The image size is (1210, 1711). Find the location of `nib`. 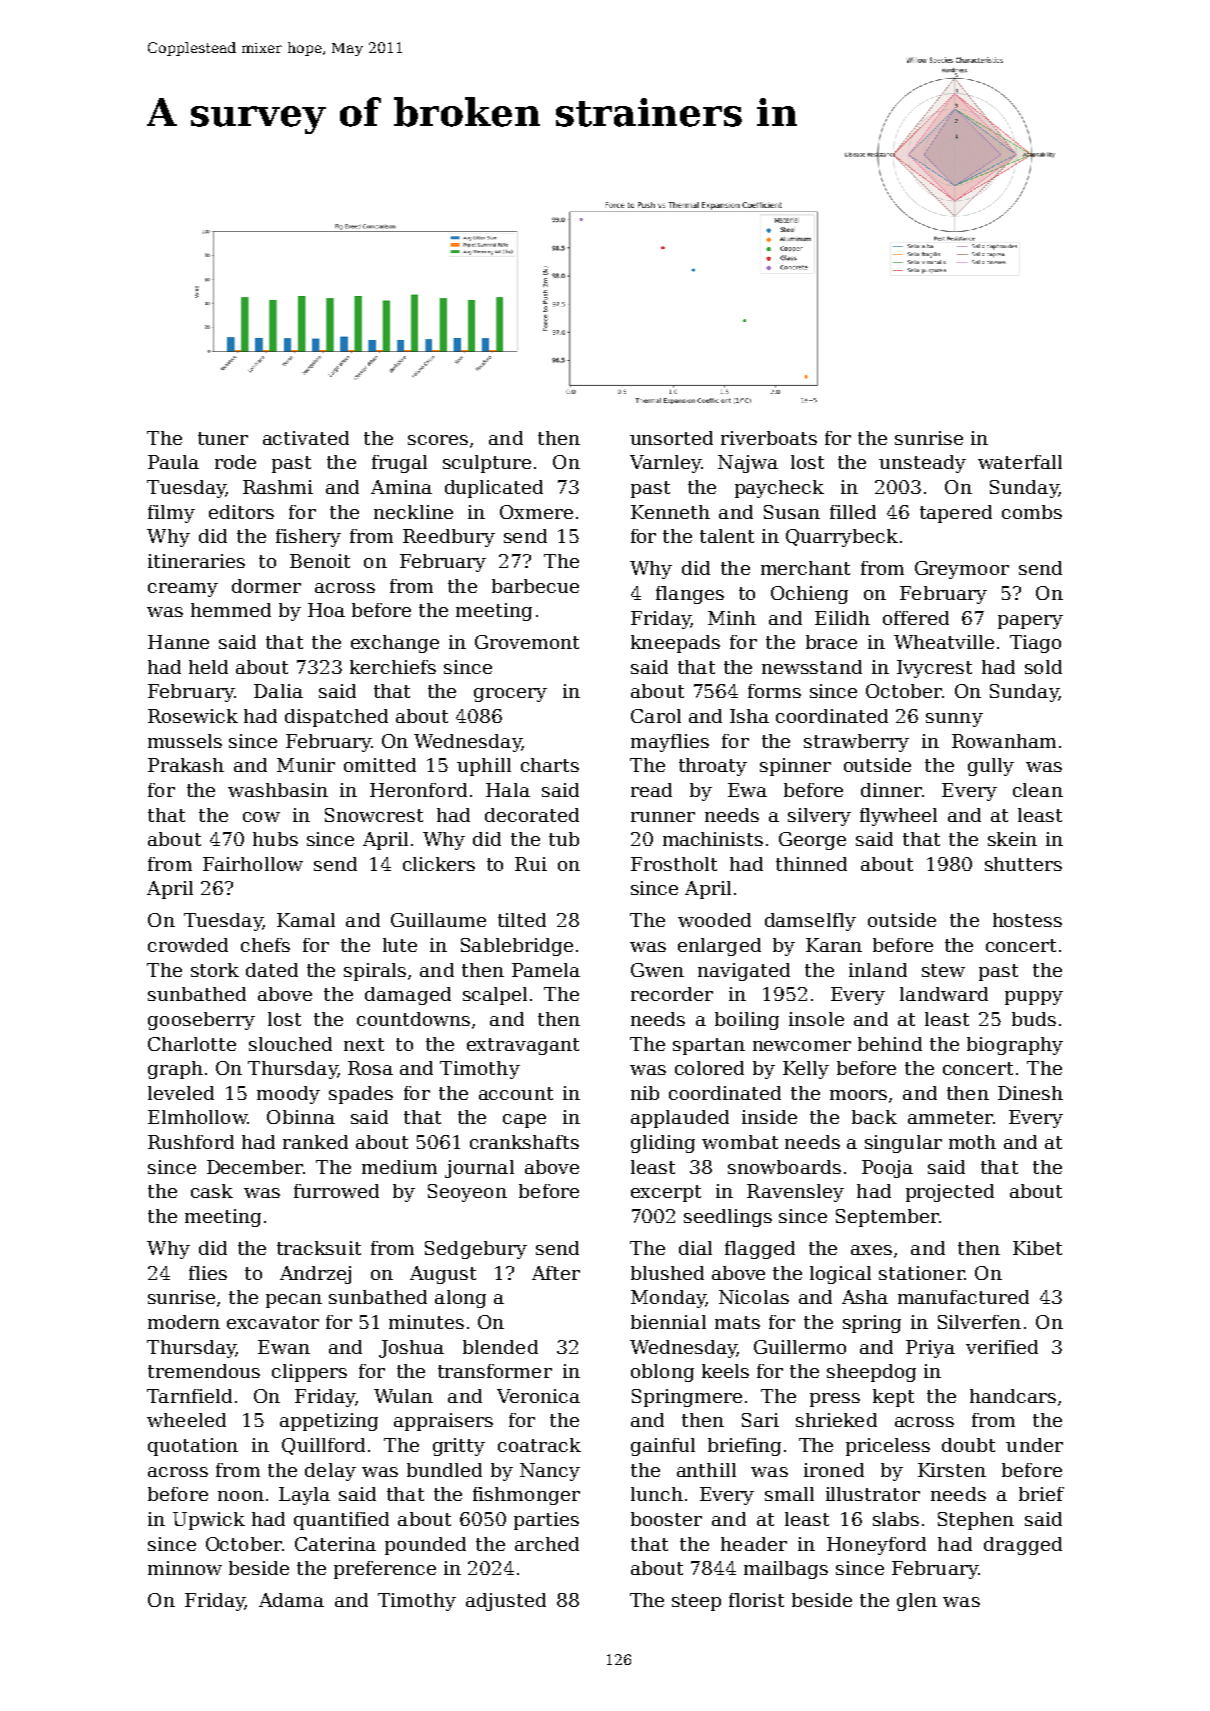

nib is located at coordinates (645, 1093).
